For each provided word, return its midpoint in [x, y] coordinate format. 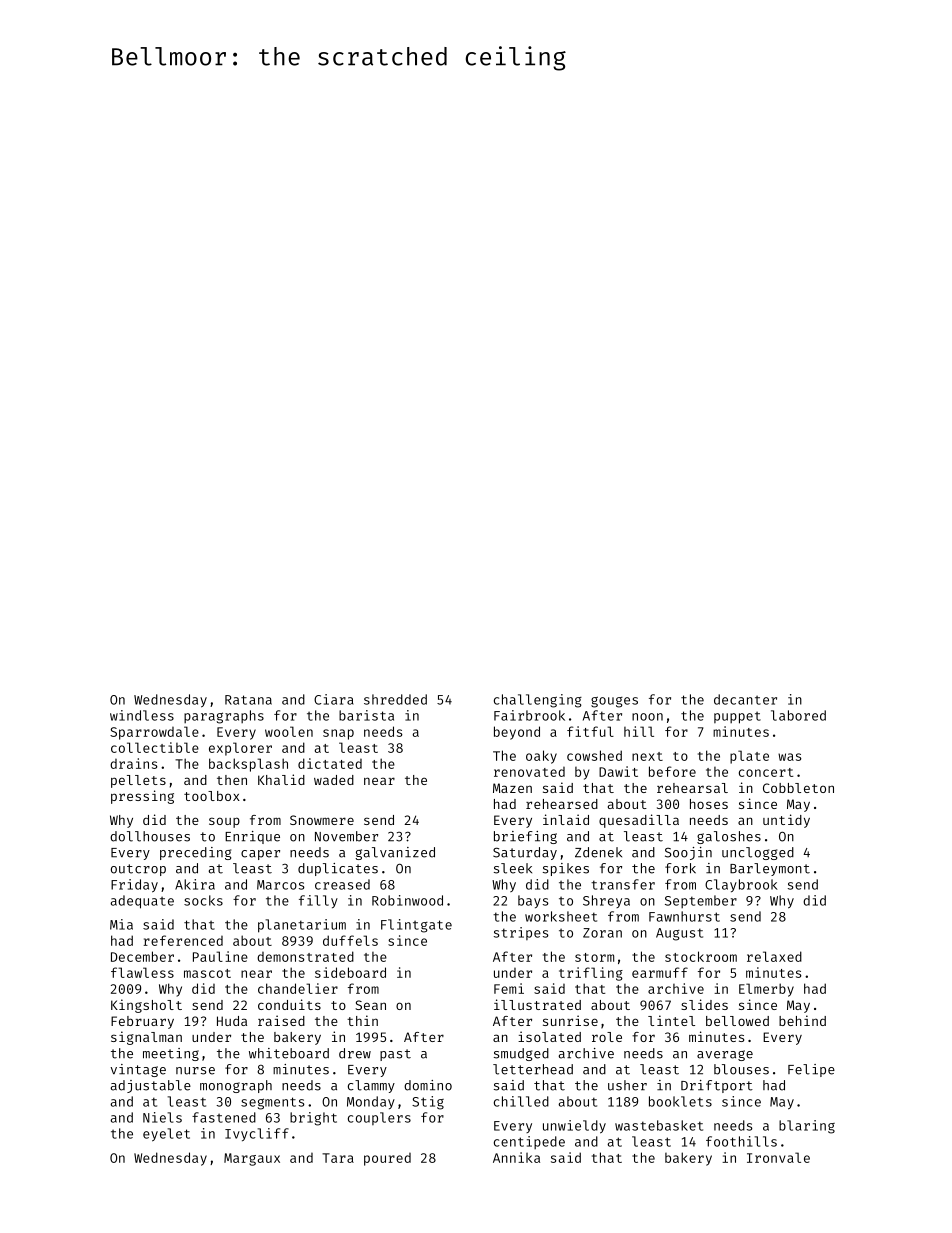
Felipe [811, 1070]
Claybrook [741, 885]
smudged [521, 1054]
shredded [395, 699]
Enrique [252, 837]
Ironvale [778, 1157]
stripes [521, 933]
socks [203, 900]
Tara [338, 1158]
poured [387, 1159]
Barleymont [770, 869]
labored [798, 715]
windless [142, 715]
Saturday [525, 853]
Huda [232, 1021]
